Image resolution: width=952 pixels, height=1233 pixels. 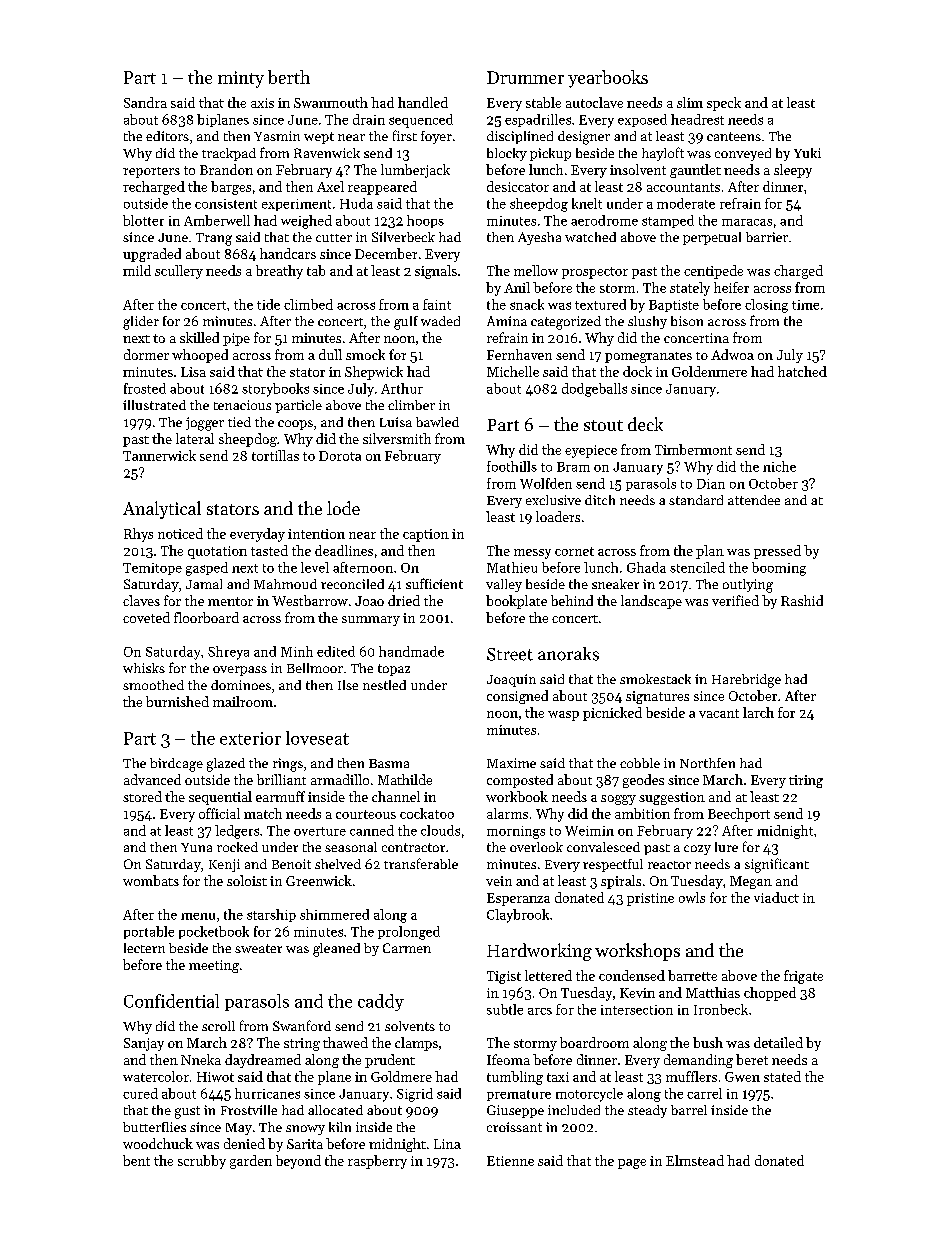 I want to click on Axel, so click(x=330, y=186).
